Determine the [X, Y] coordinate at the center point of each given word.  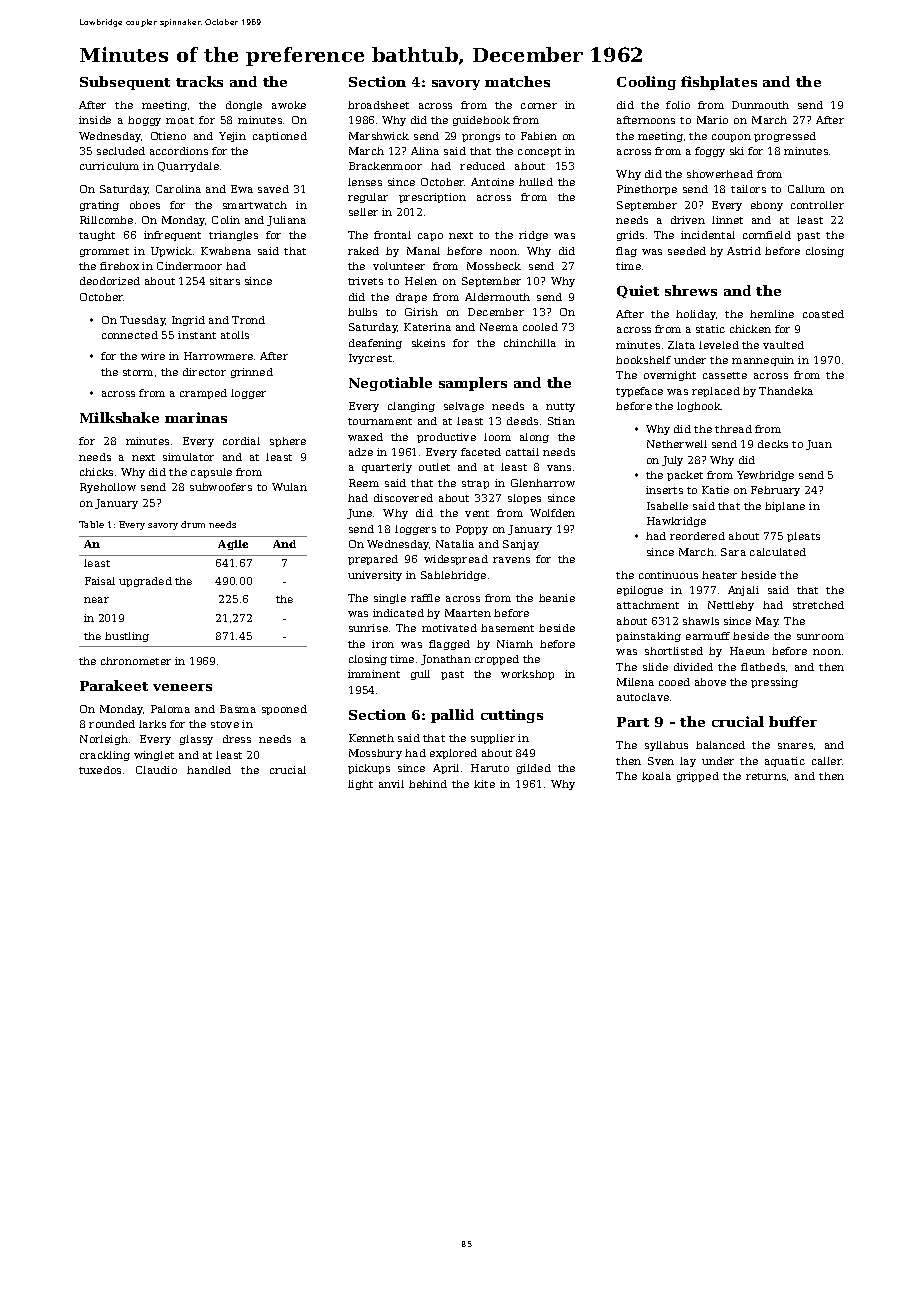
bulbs [362, 312]
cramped [203, 394]
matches [517, 81]
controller [817, 205]
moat [180, 120]
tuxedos [100, 770]
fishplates [719, 83]
